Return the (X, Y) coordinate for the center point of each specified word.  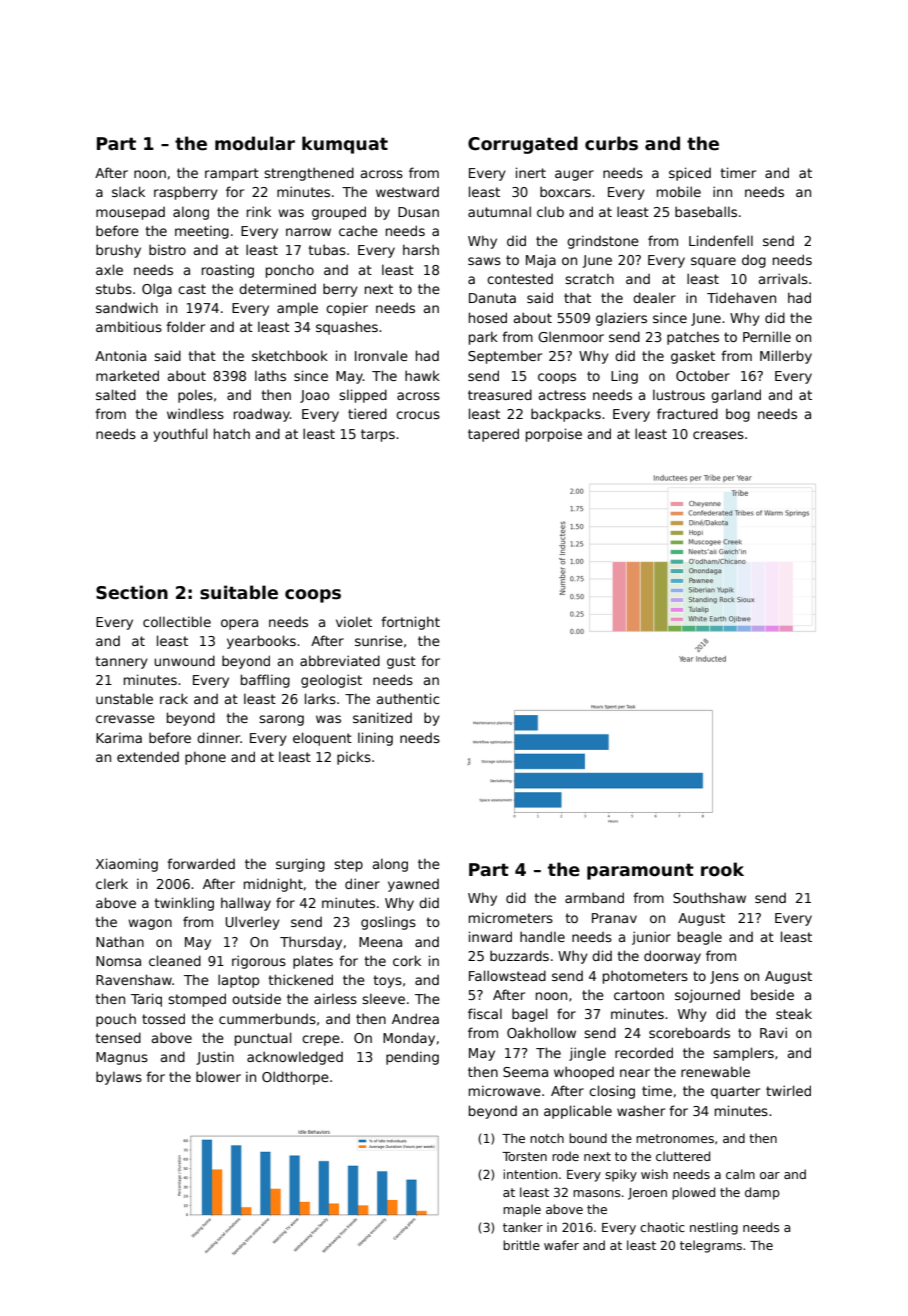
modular (255, 143)
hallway (246, 904)
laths (270, 375)
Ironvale (381, 355)
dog (754, 261)
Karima (119, 737)
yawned (413, 885)
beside (772, 994)
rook (722, 869)
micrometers (511, 917)
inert (531, 172)
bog (738, 415)
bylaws (119, 1078)
